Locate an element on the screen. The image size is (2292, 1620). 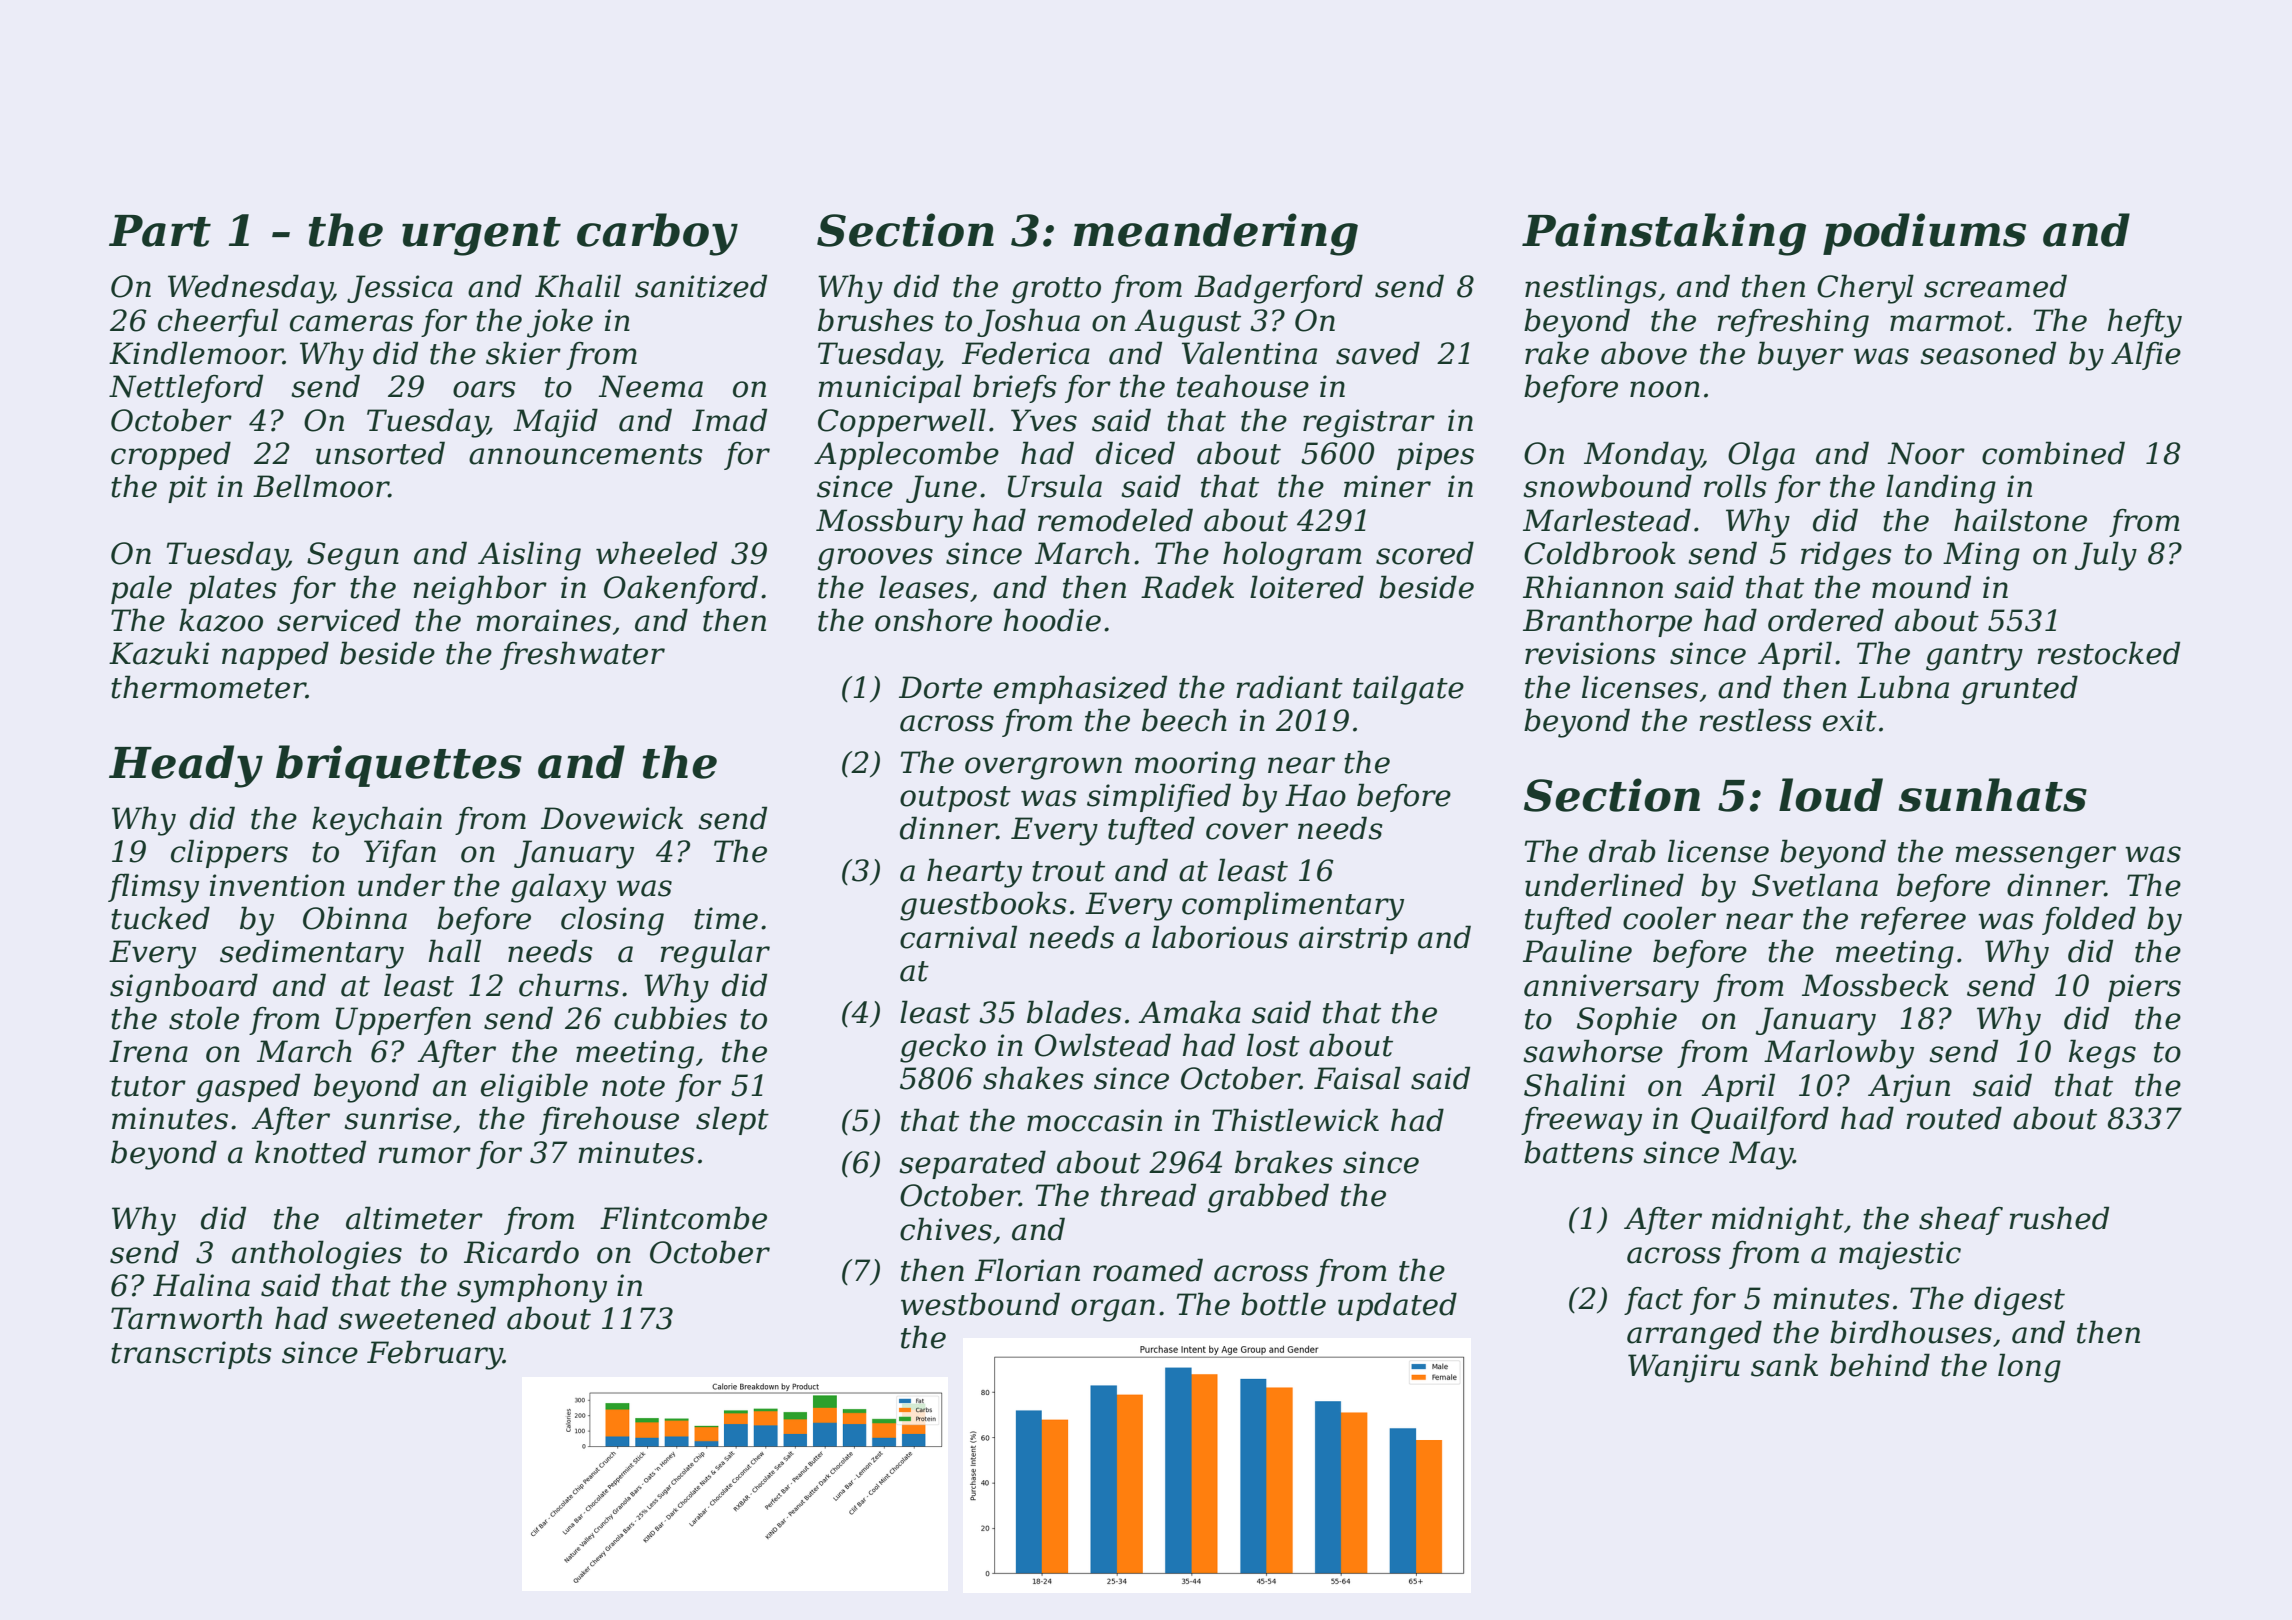
loud is located at coordinates (1831, 795).
